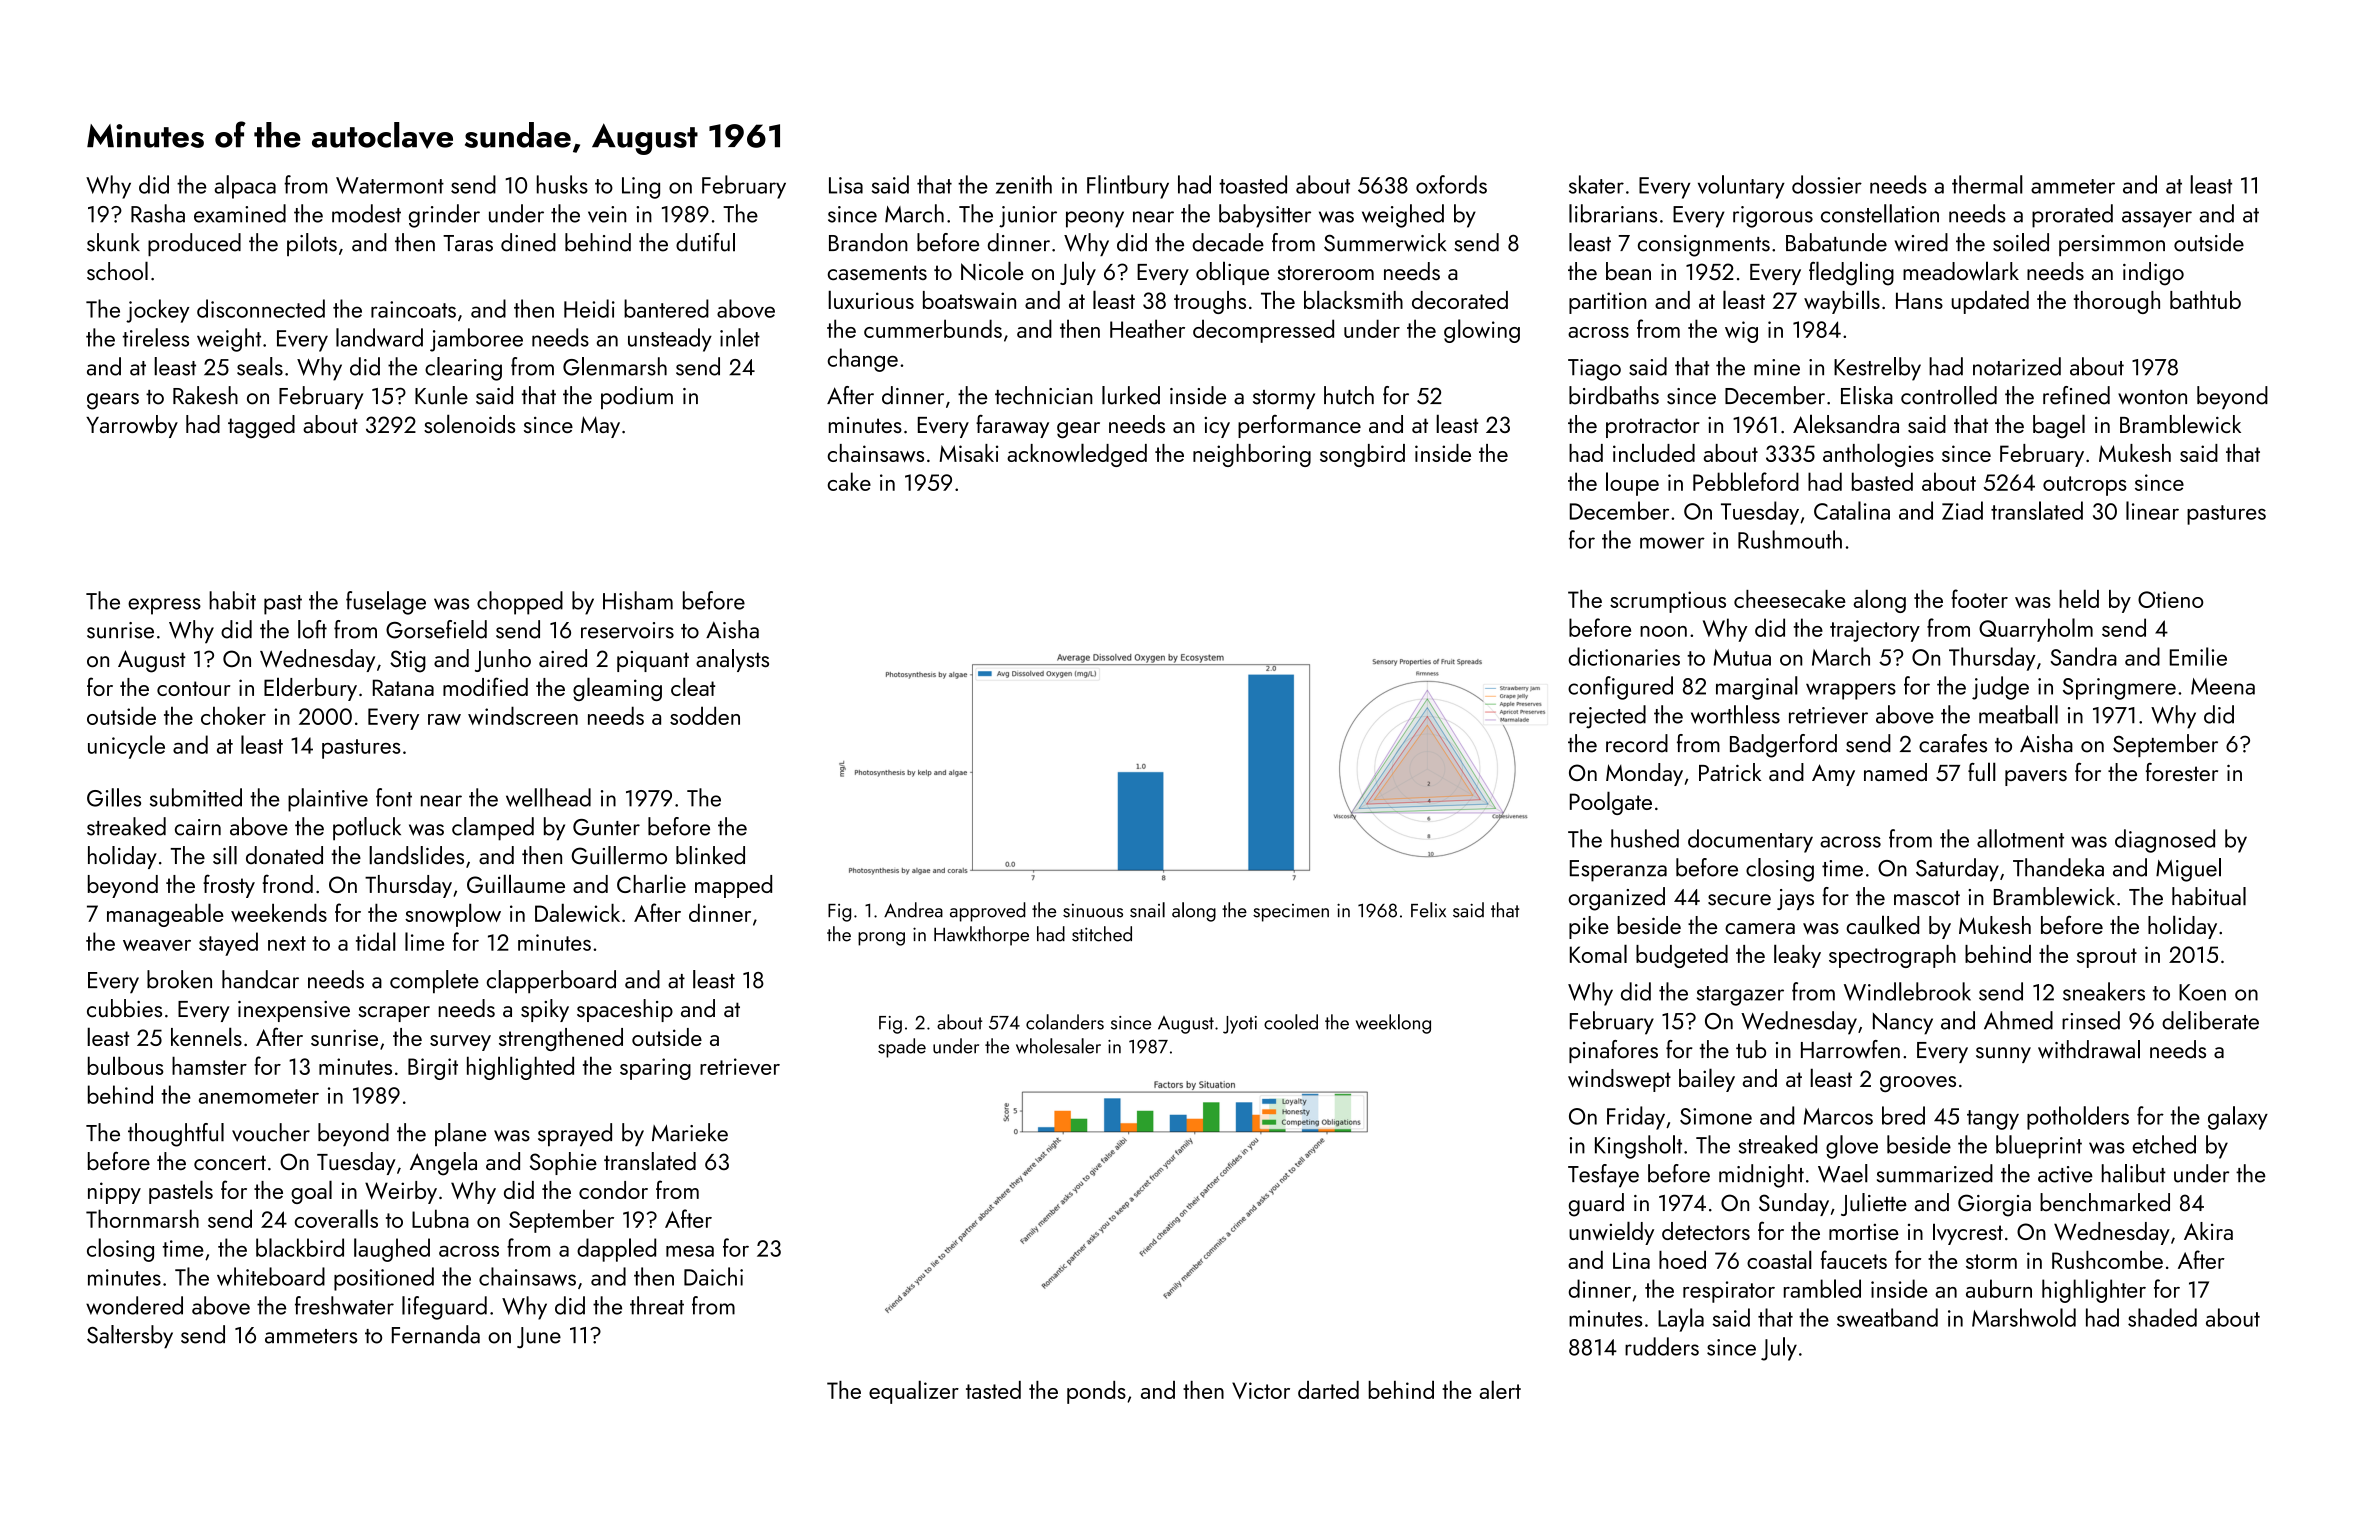 This image has width=2356, height=1524. I want to click on Thornmarsh, so click(142, 1218).
